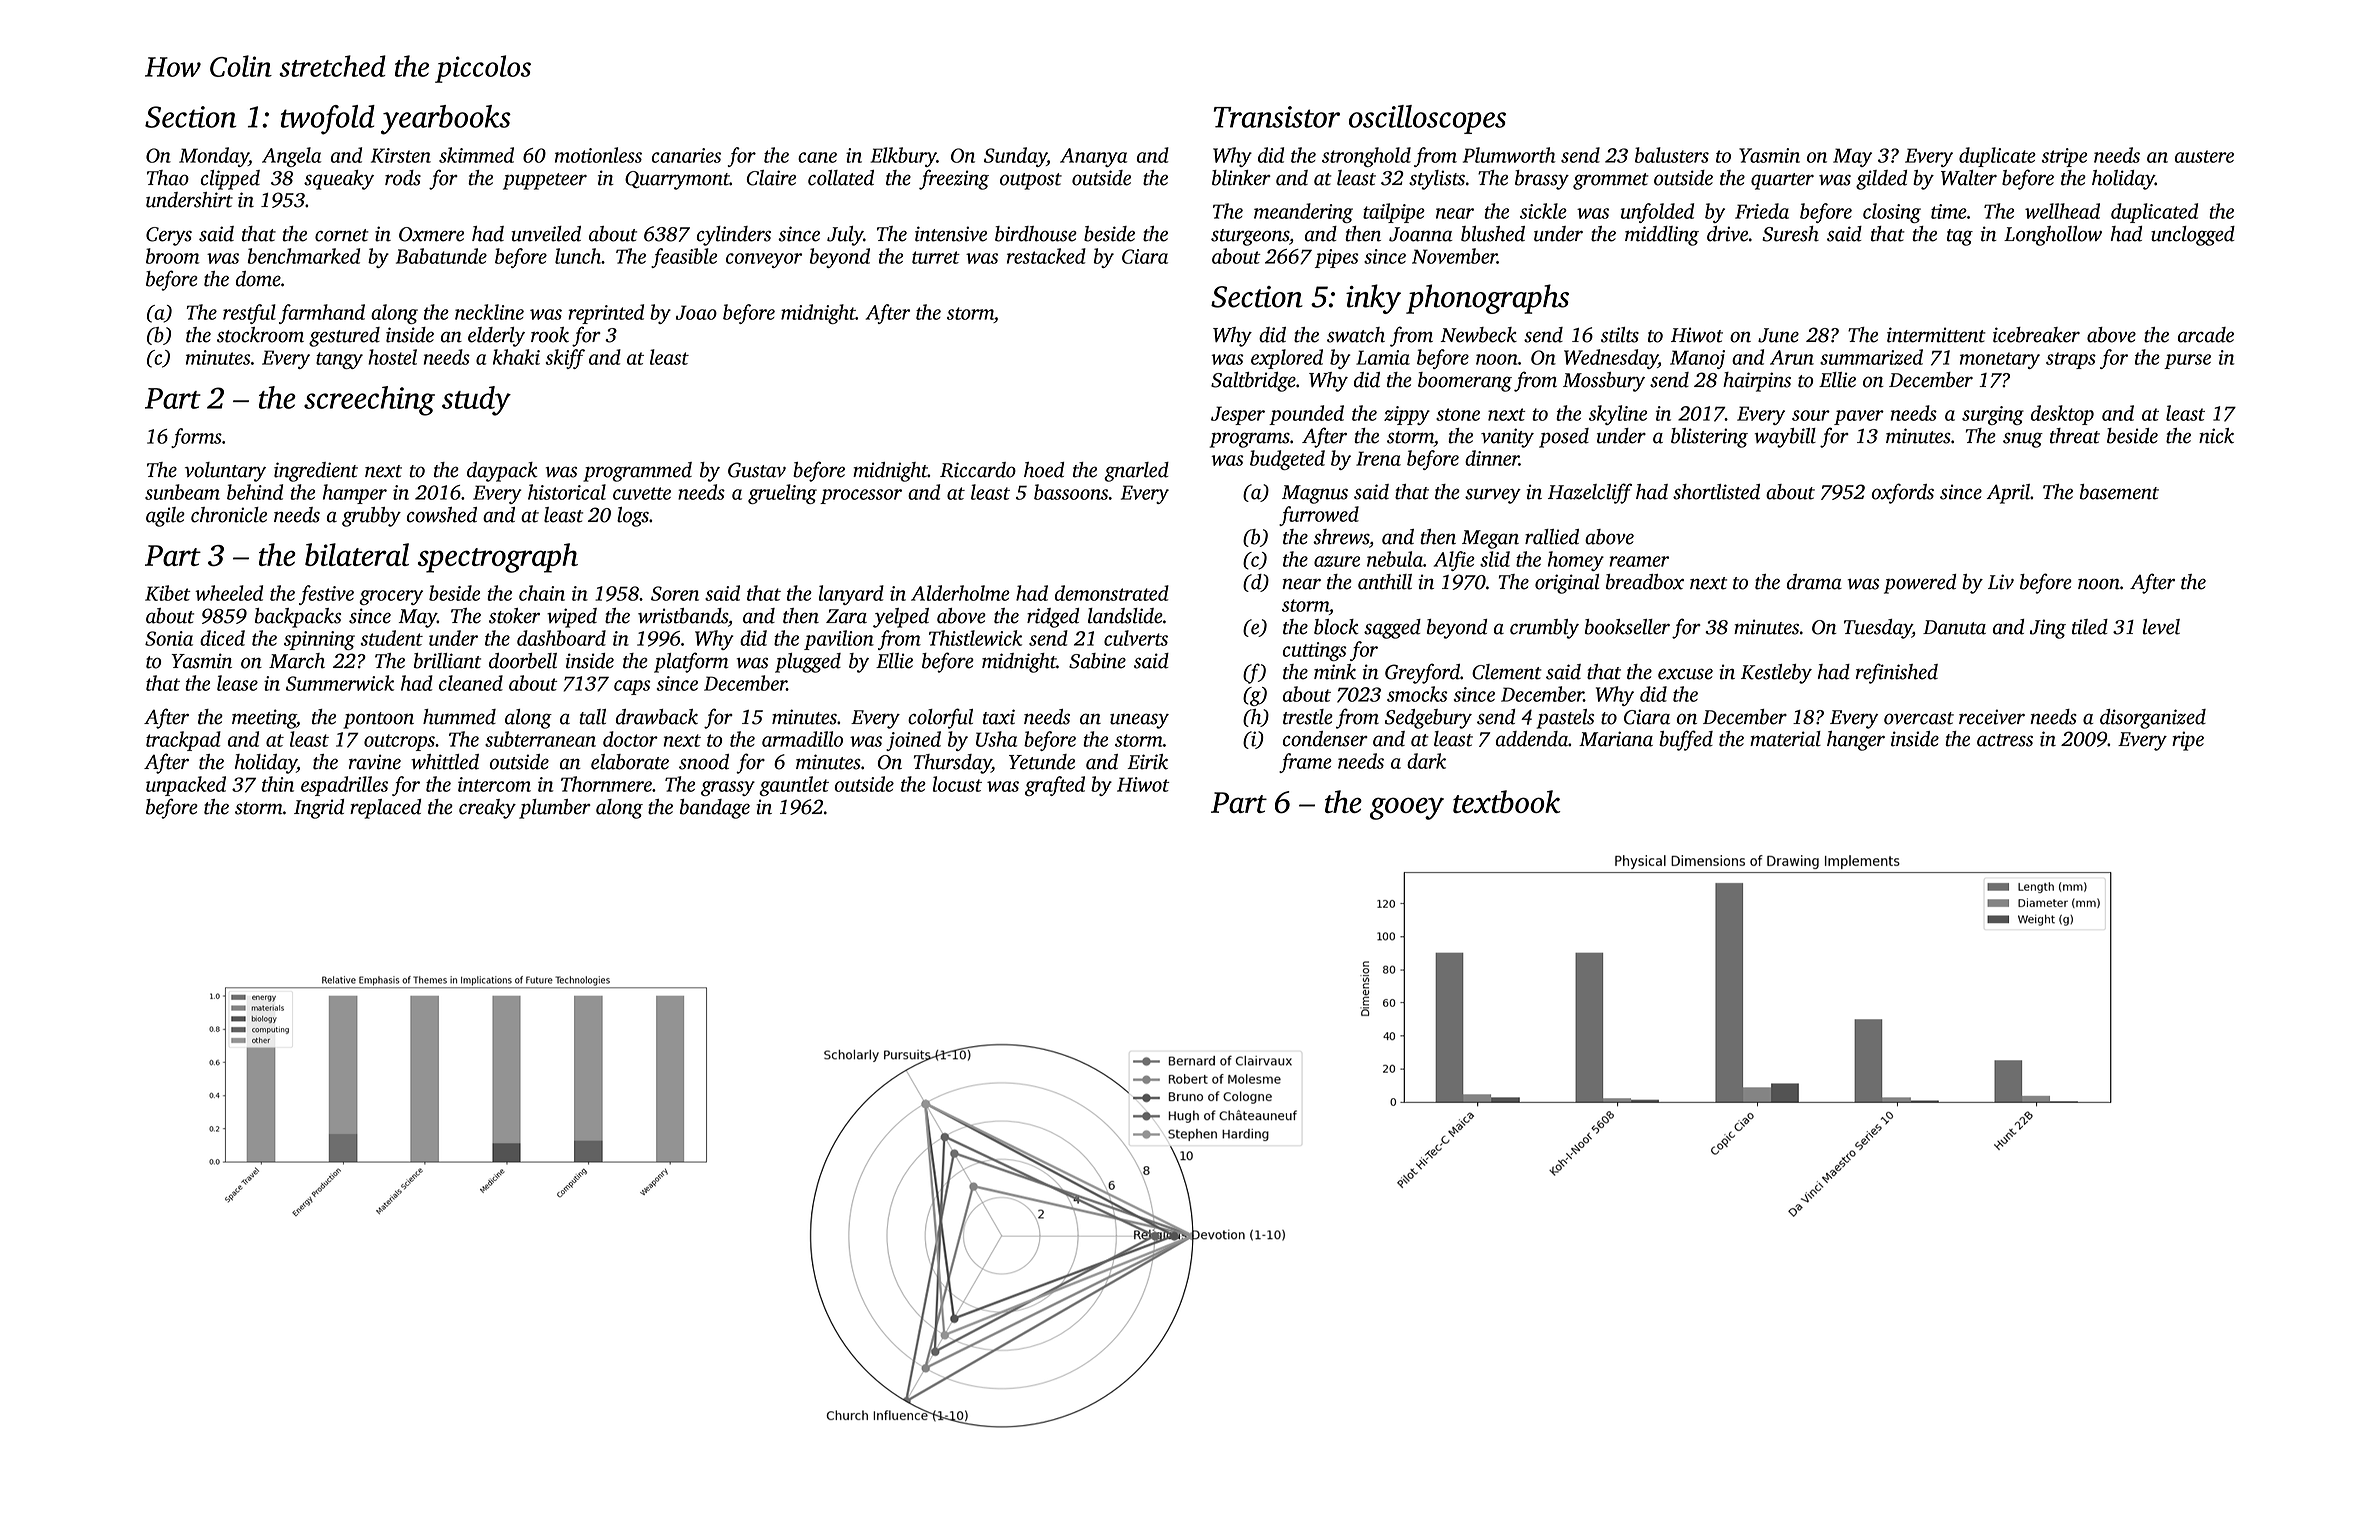 The height and width of the screenshot is (1540, 2380). What do you see at coordinates (630, 762) in the screenshot?
I see `elaborate` at bounding box center [630, 762].
